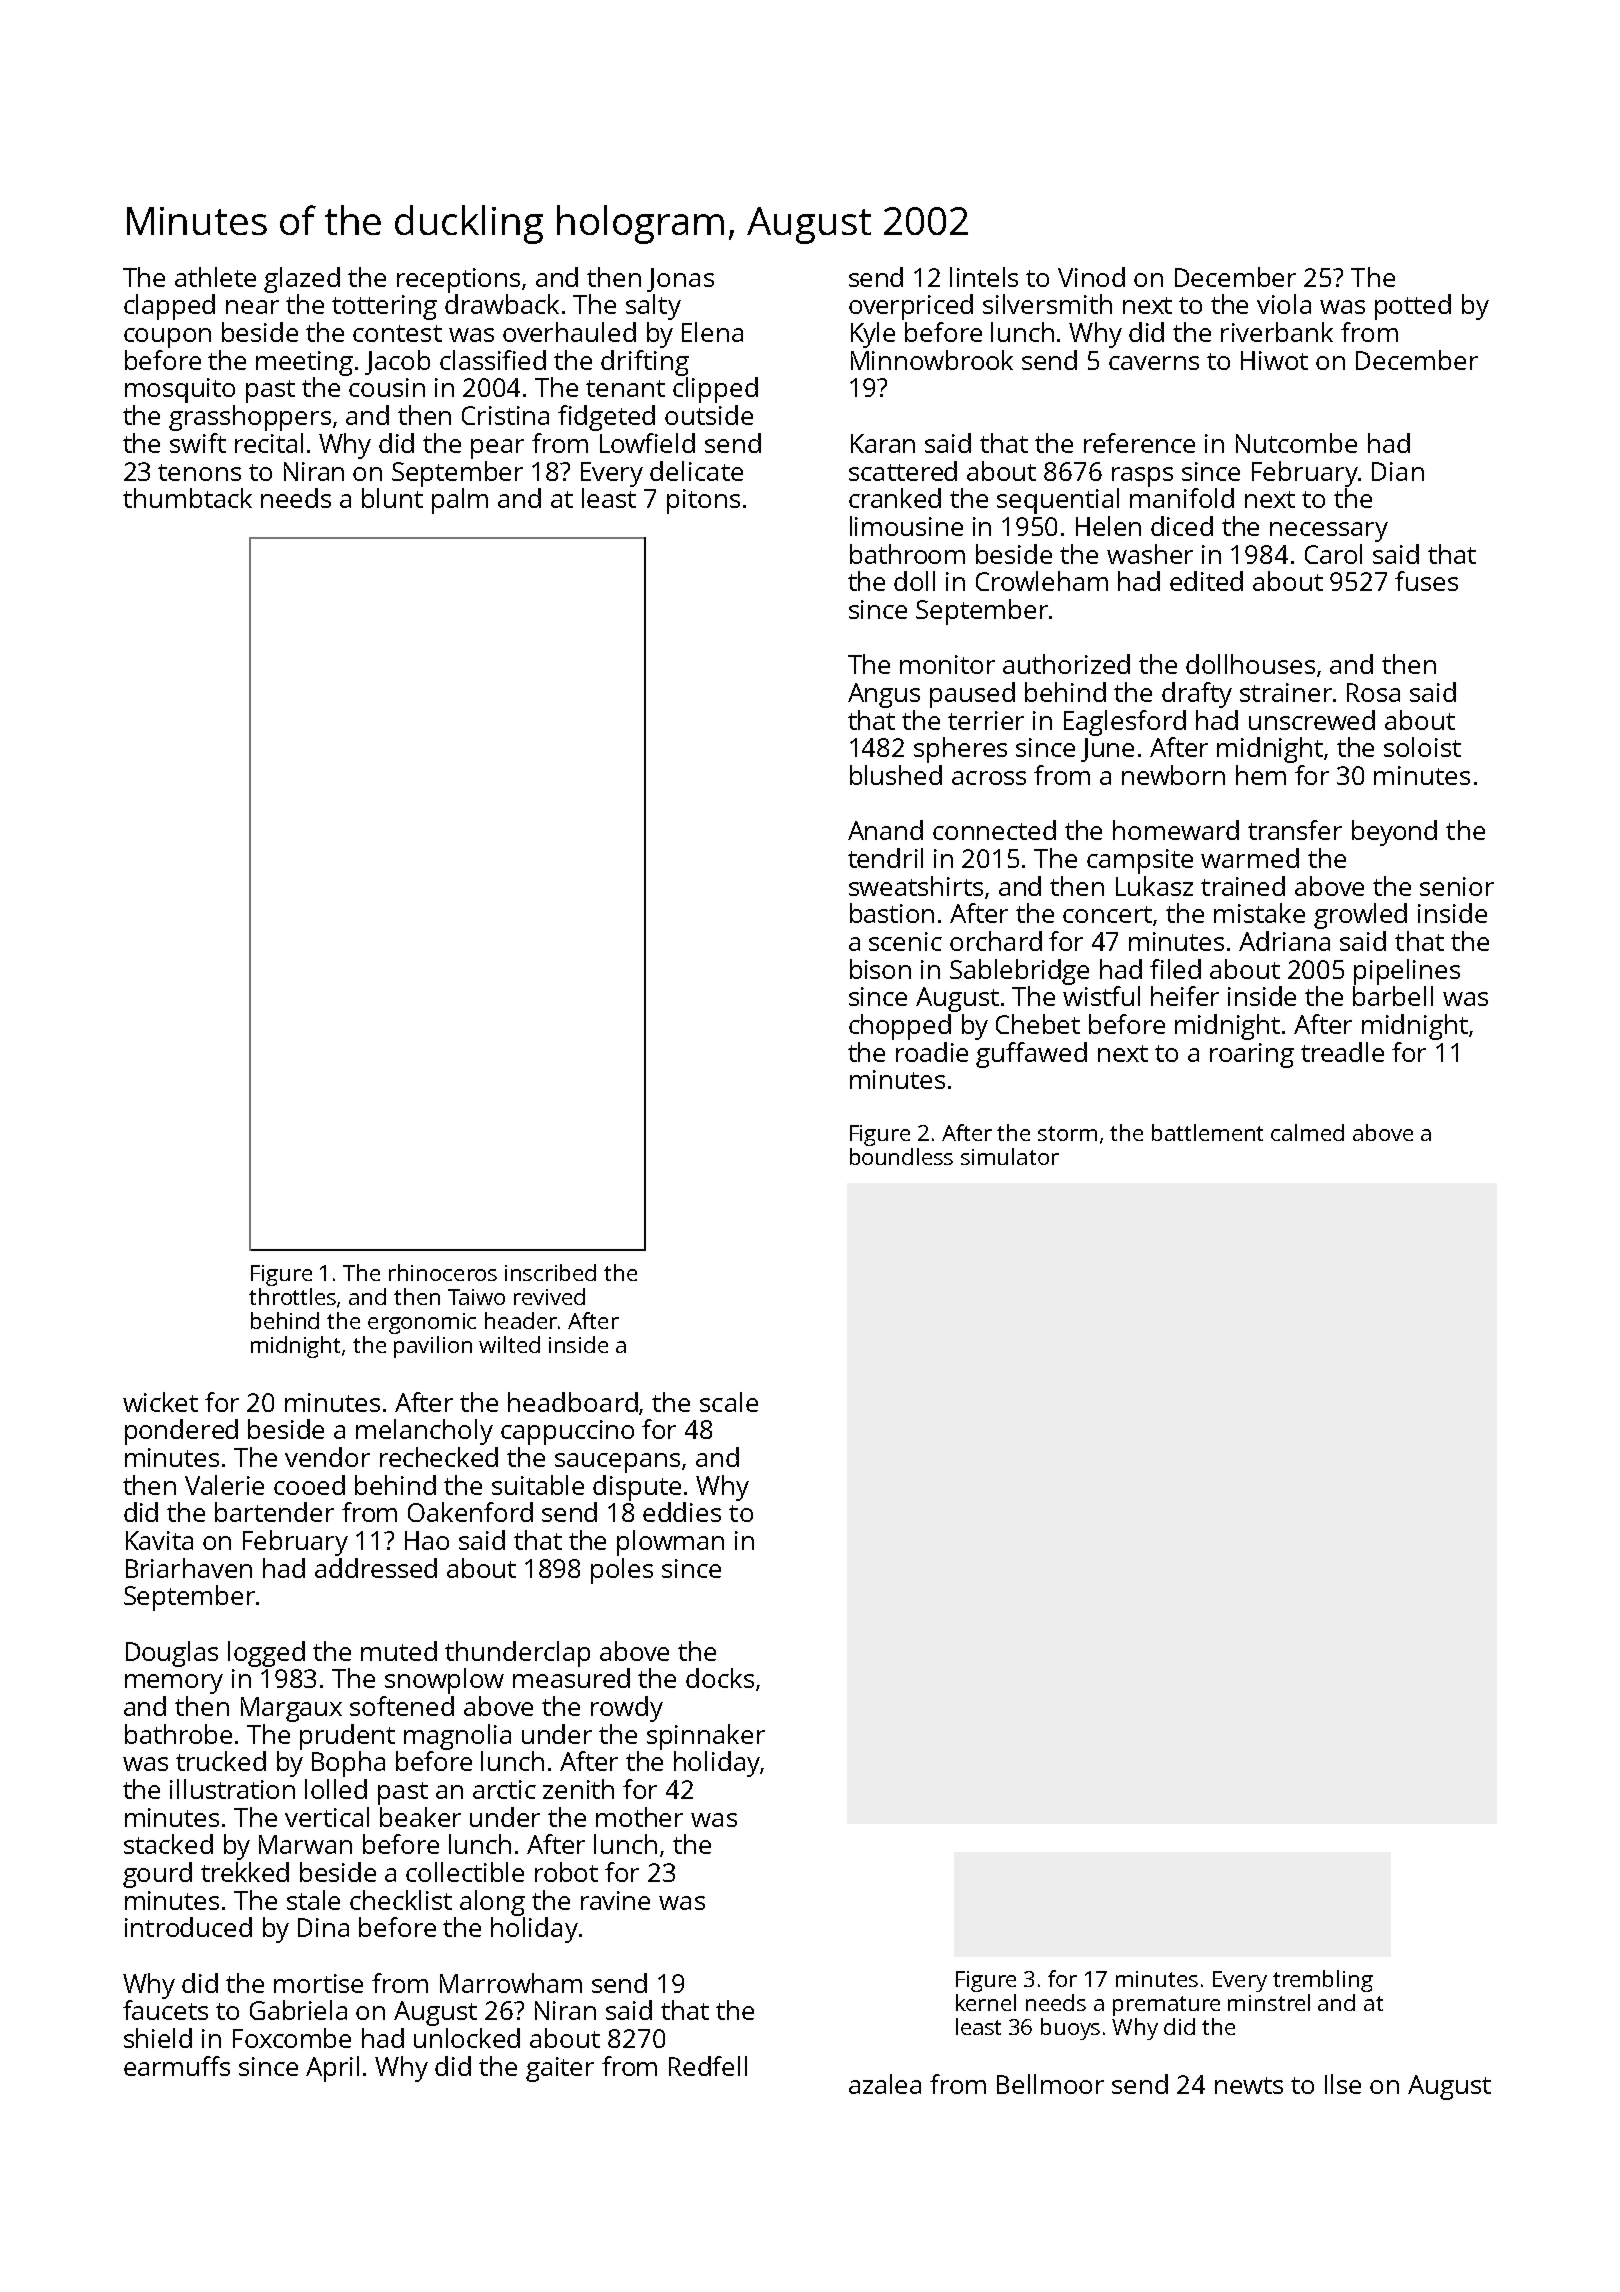 This screenshot has height=2292, width=1620. Describe the element at coordinates (1426, 581) in the screenshot. I see `fuses` at that location.
